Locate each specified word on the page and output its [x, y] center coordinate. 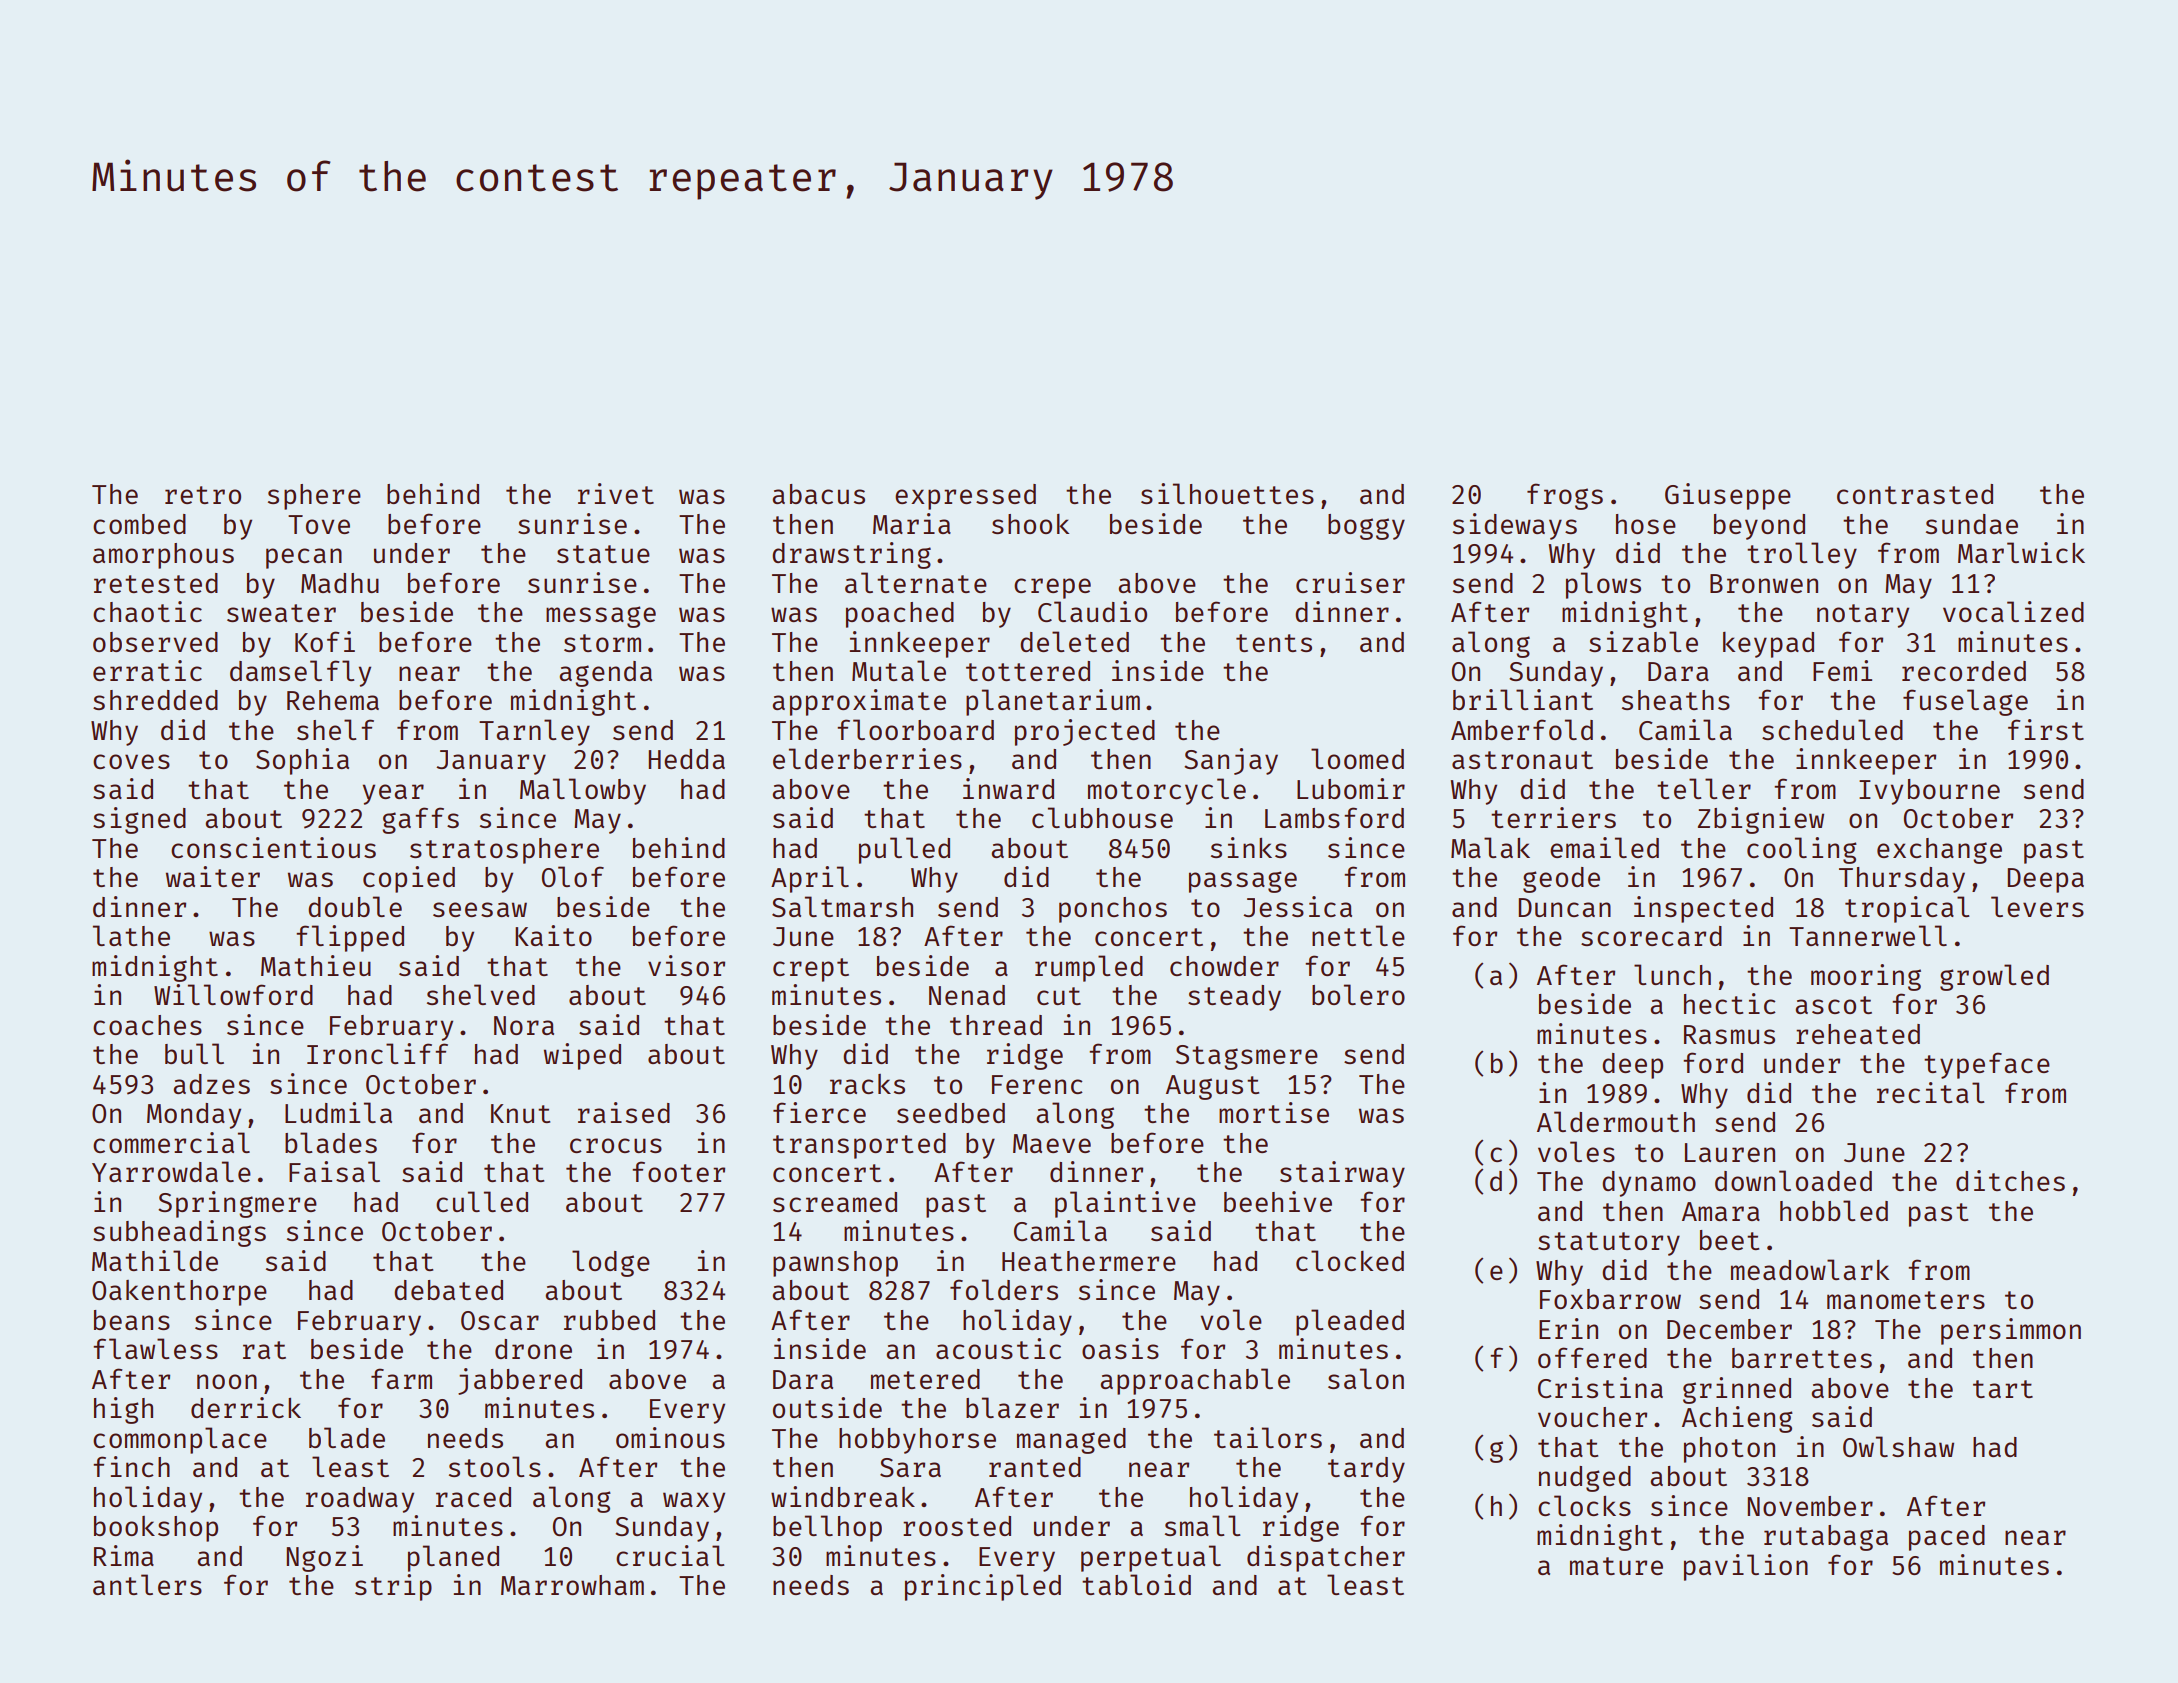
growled [1994, 977]
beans [132, 1320]
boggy [1366, 527]
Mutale [899, 670]
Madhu [340, 583]
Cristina [1600, 1387]
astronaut [1522, 760]
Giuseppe [1728, 496]
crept [811, 970]
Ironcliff [377, 1053]
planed [453, 1558]
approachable [1195, 1381]
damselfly [300, 673]
